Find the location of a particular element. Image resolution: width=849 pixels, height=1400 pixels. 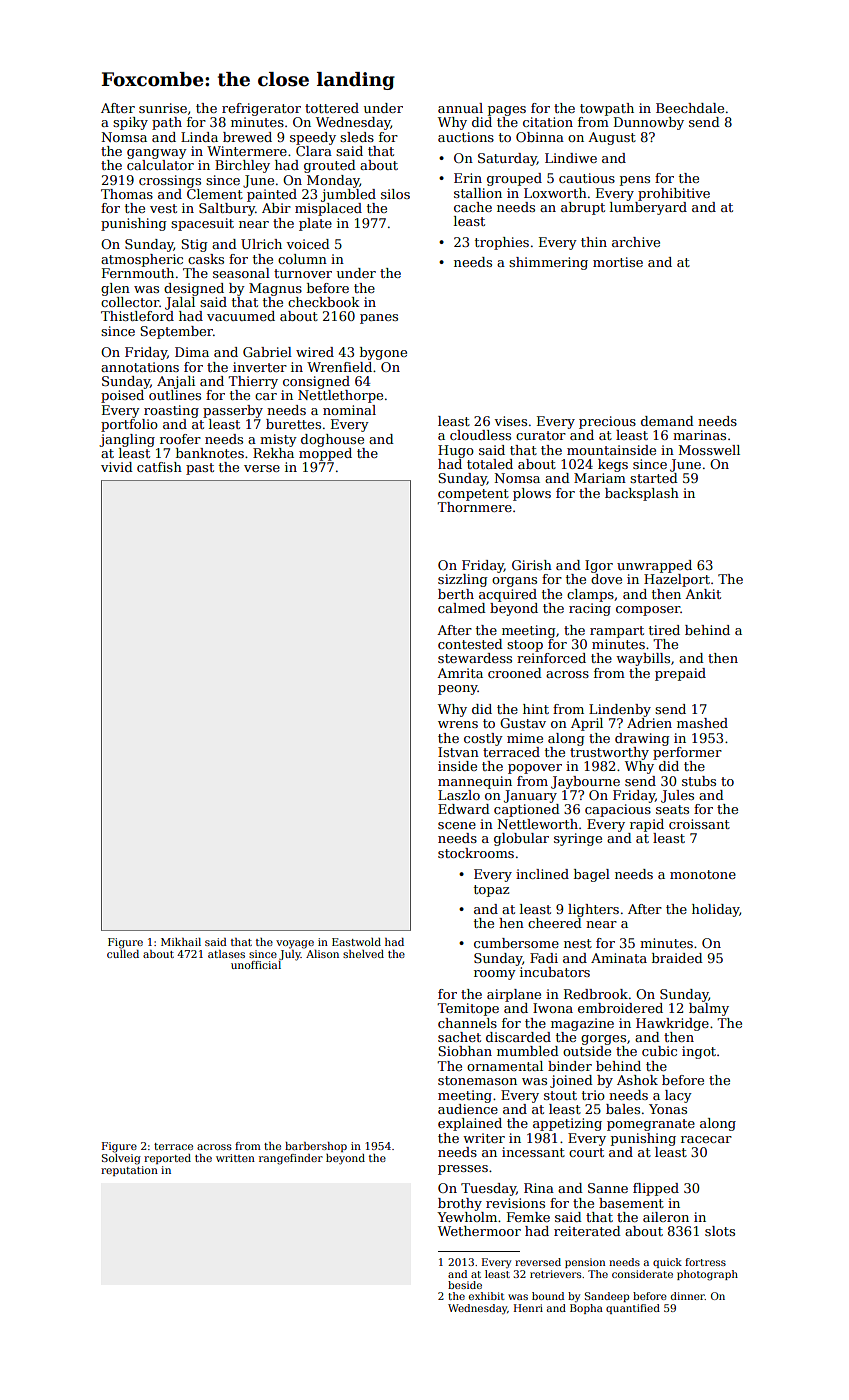

Wethermoor is located at coordinates (479, 1231).
